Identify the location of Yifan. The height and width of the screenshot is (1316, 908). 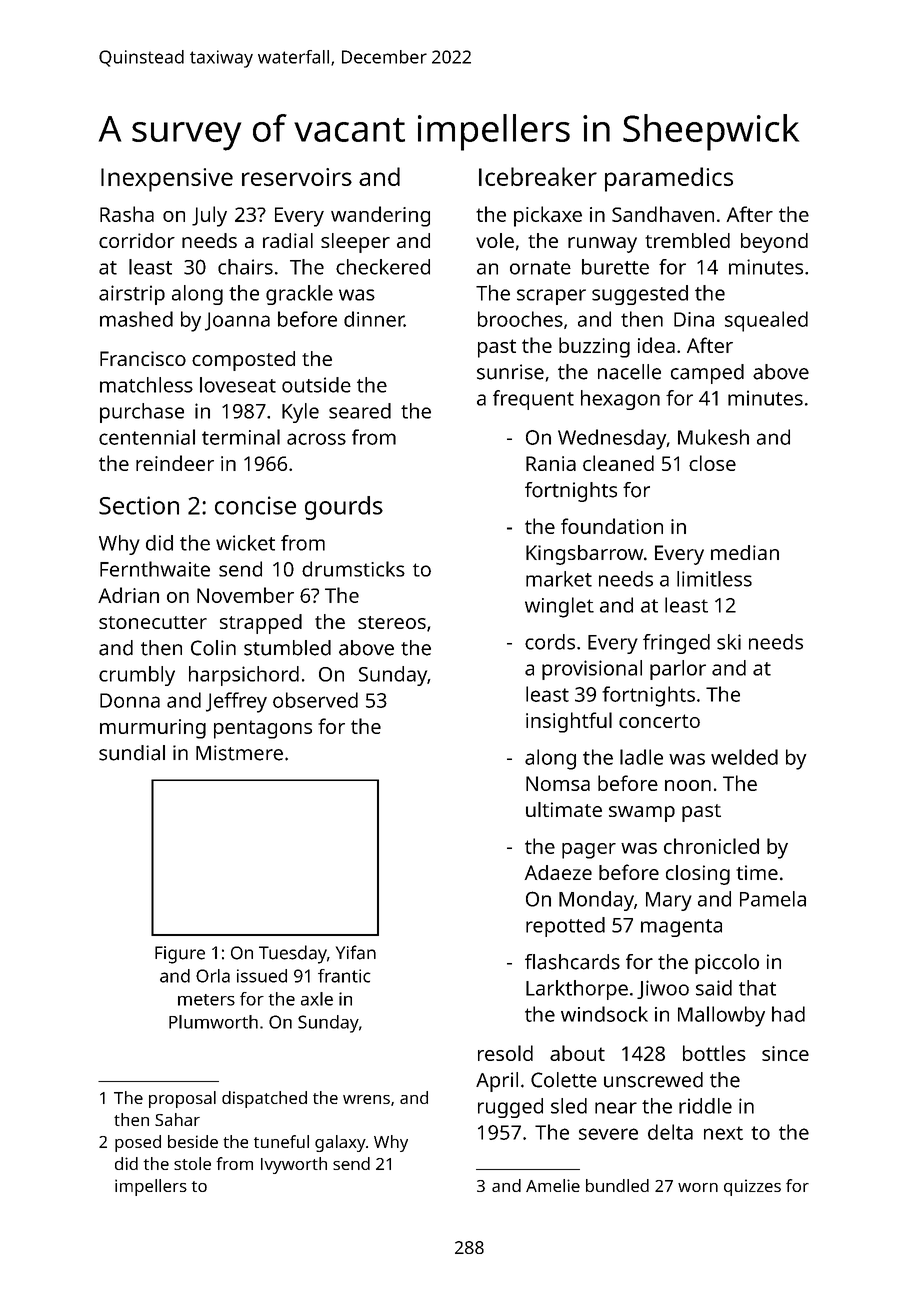
(356, 952).
